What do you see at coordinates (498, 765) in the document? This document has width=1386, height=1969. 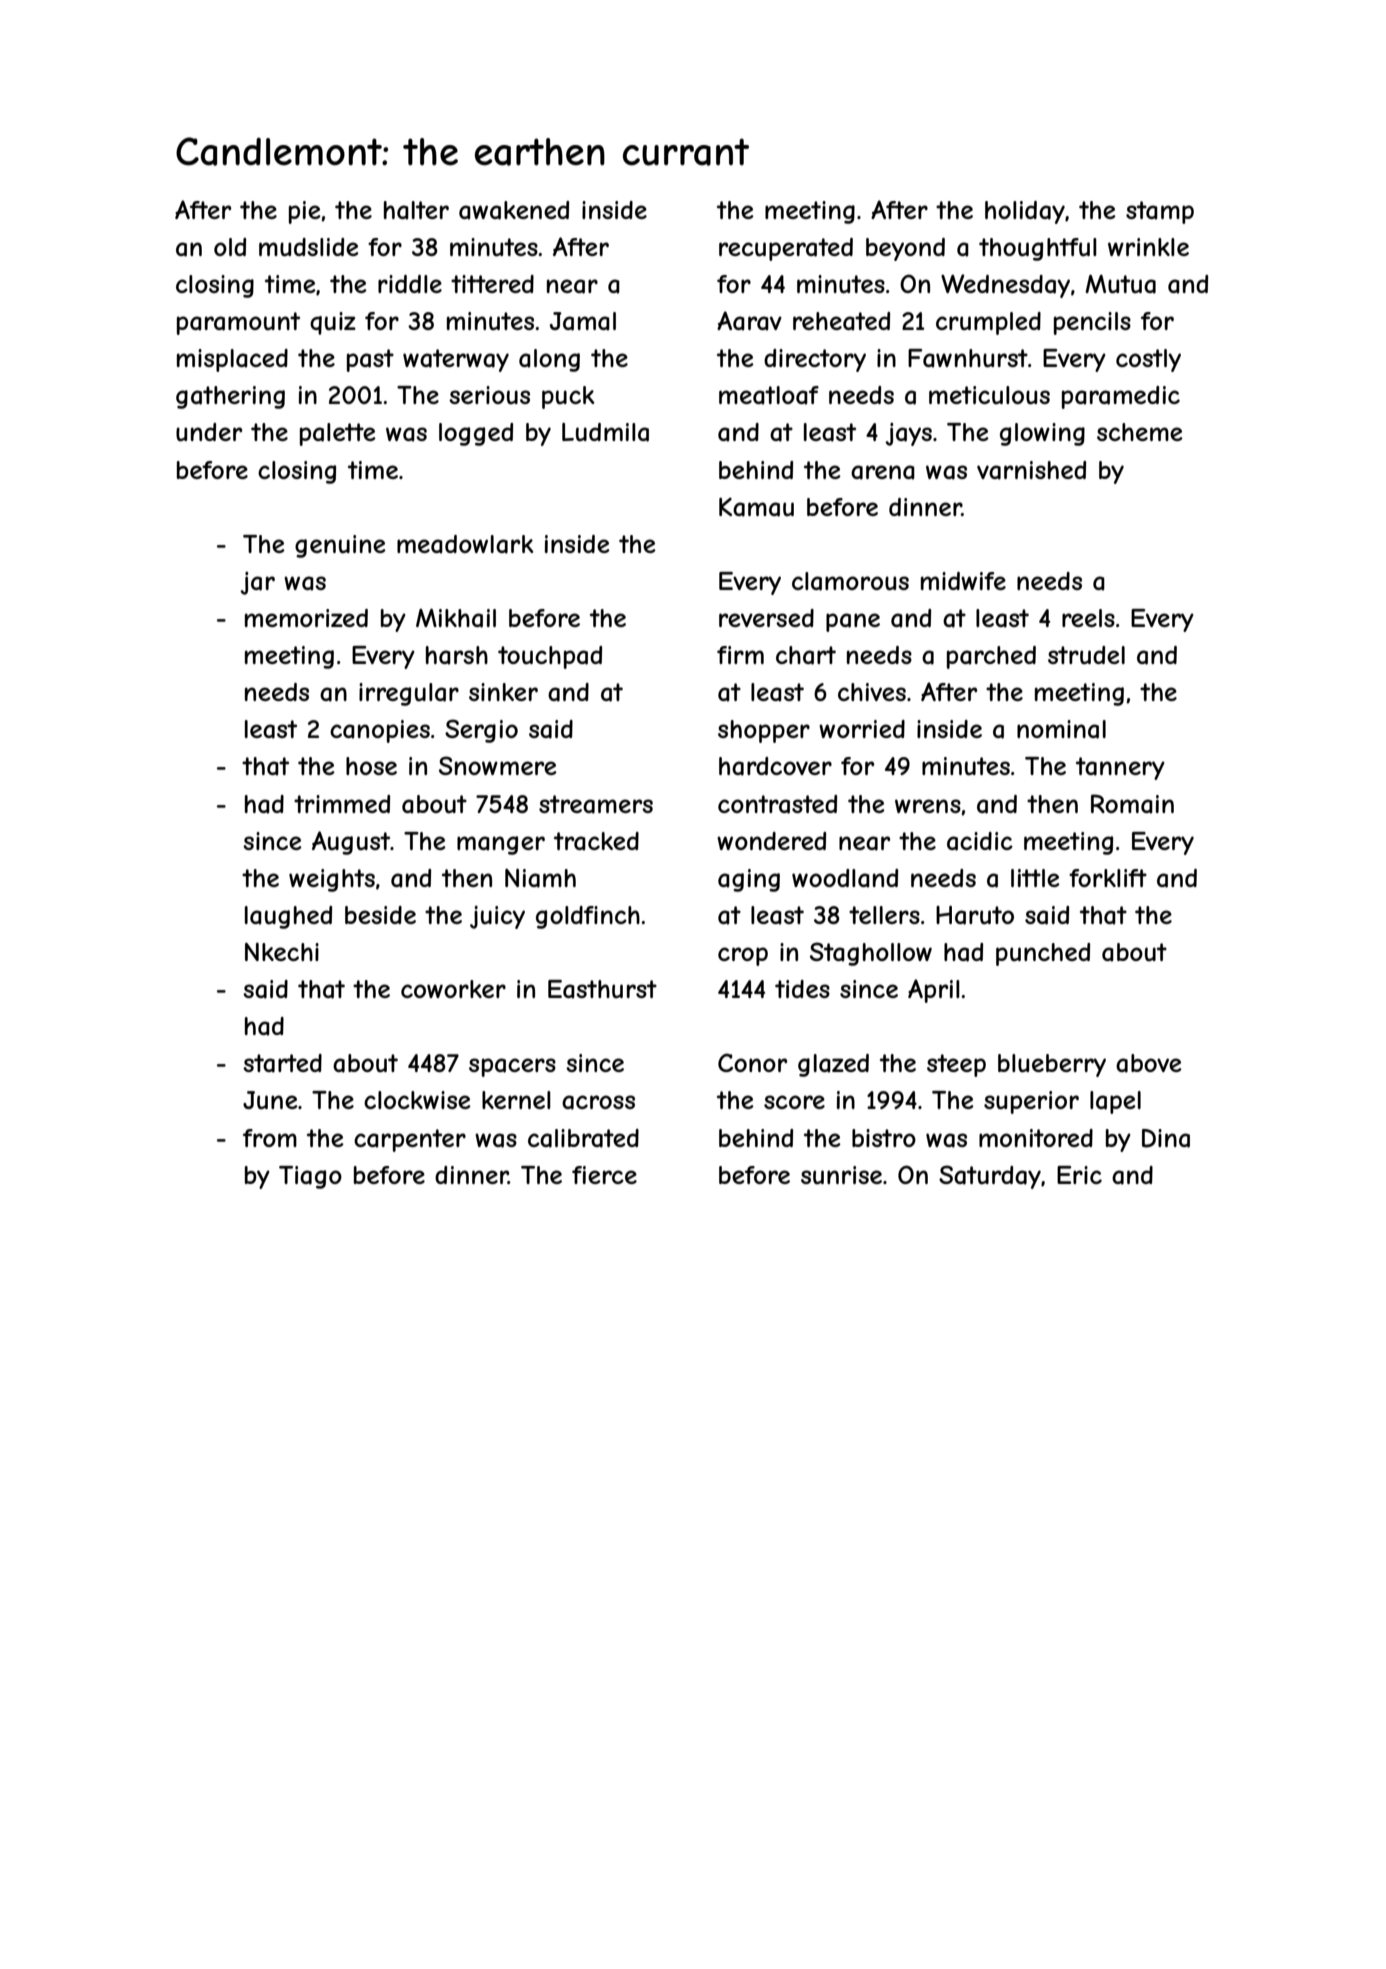 I see `Snowmere` at bounding box center [498, 765].
